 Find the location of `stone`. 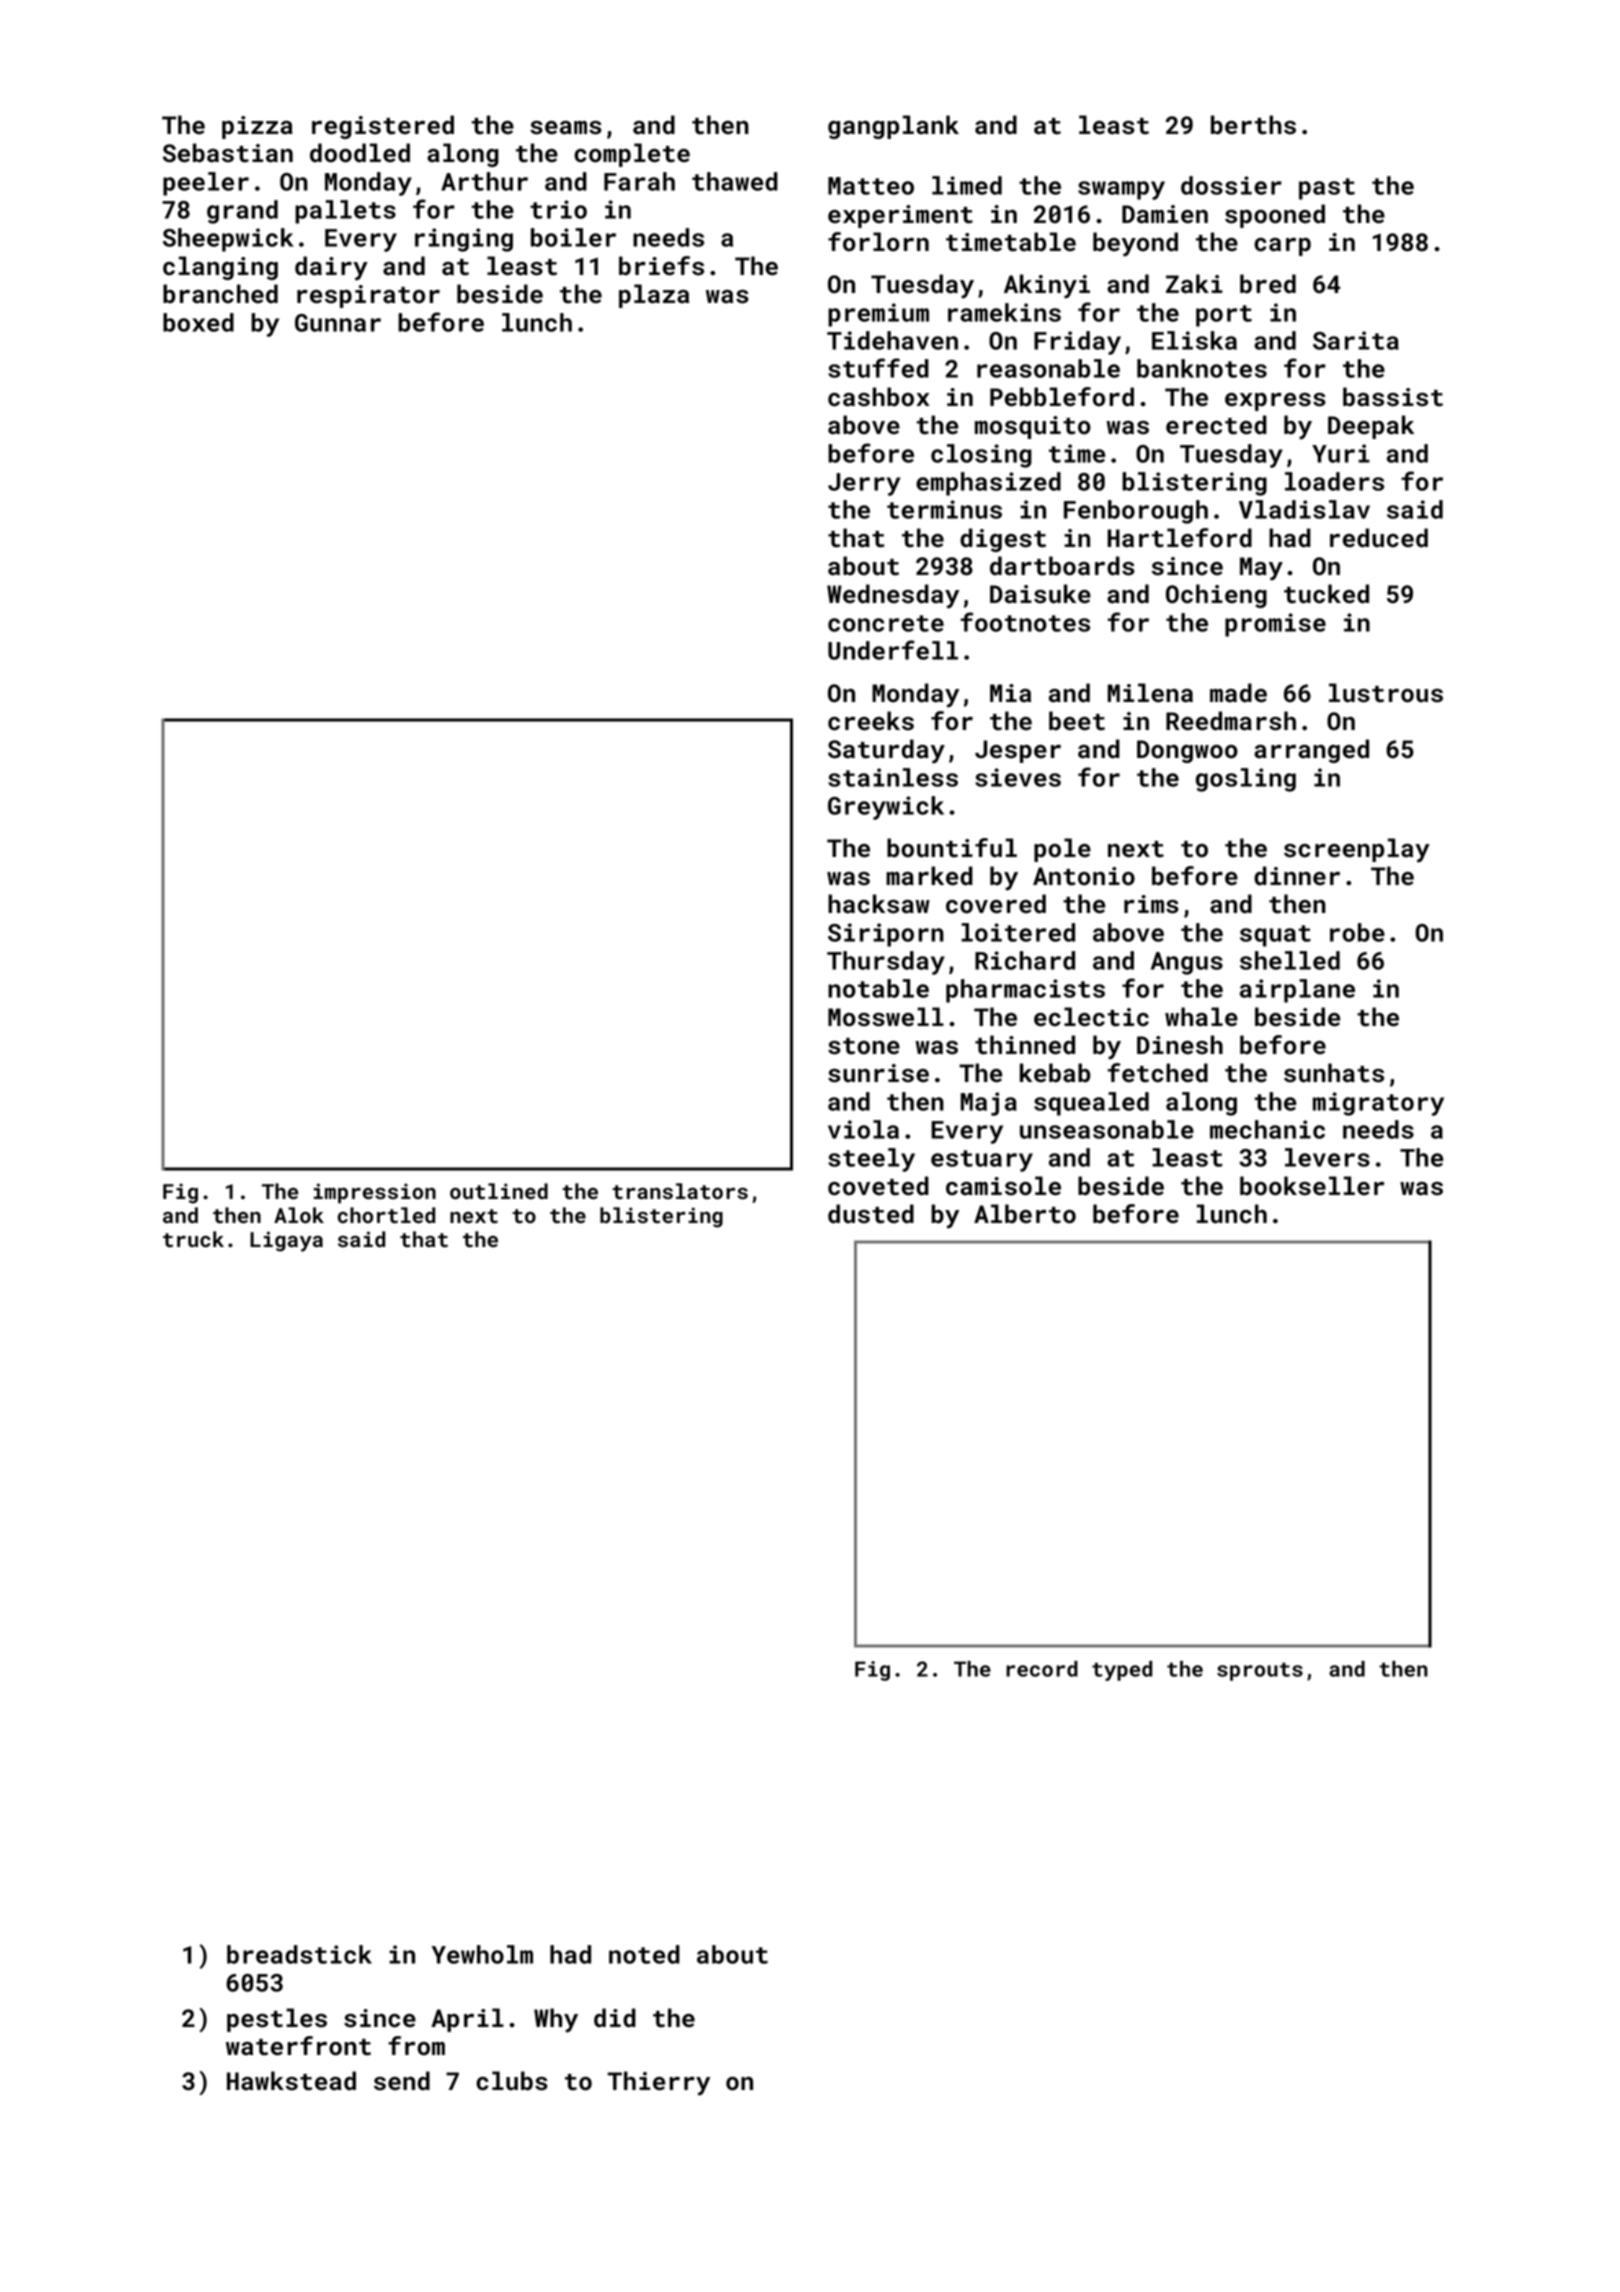

stone is located at coordinates (864, 1046).
